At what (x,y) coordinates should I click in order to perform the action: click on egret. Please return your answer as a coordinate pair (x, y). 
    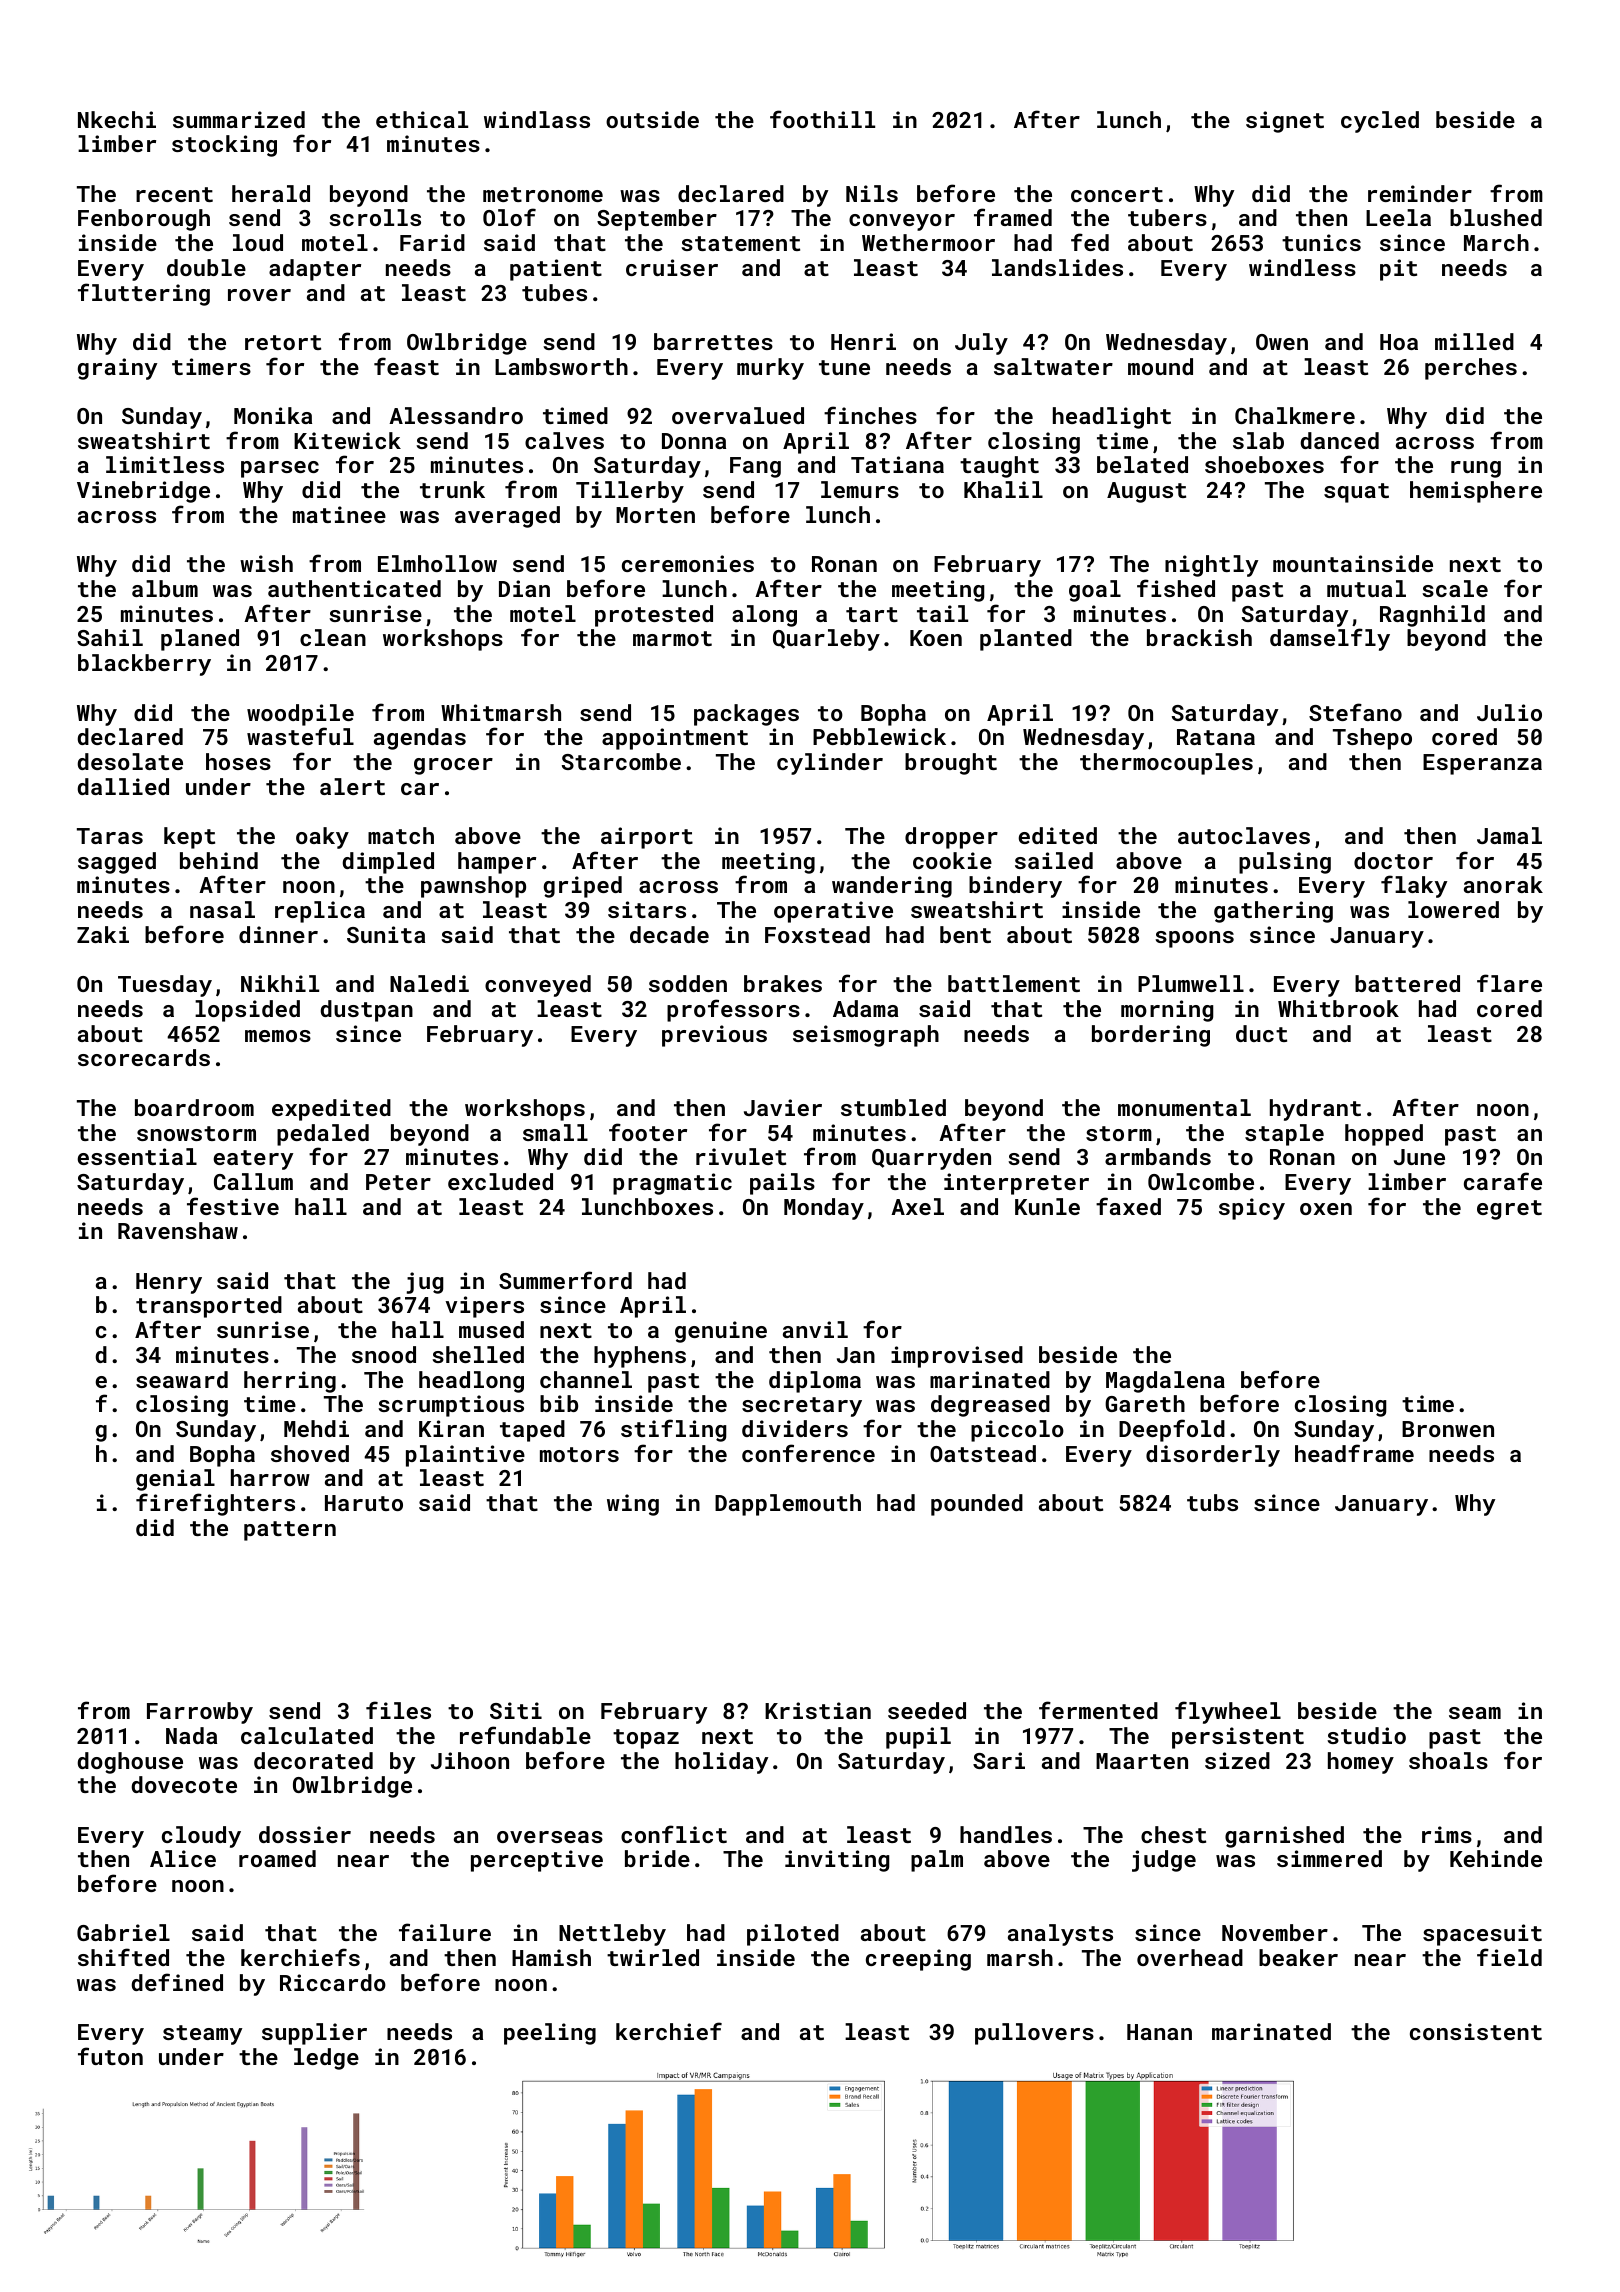
    Looking at the image, I should click on (1509, 1210).
